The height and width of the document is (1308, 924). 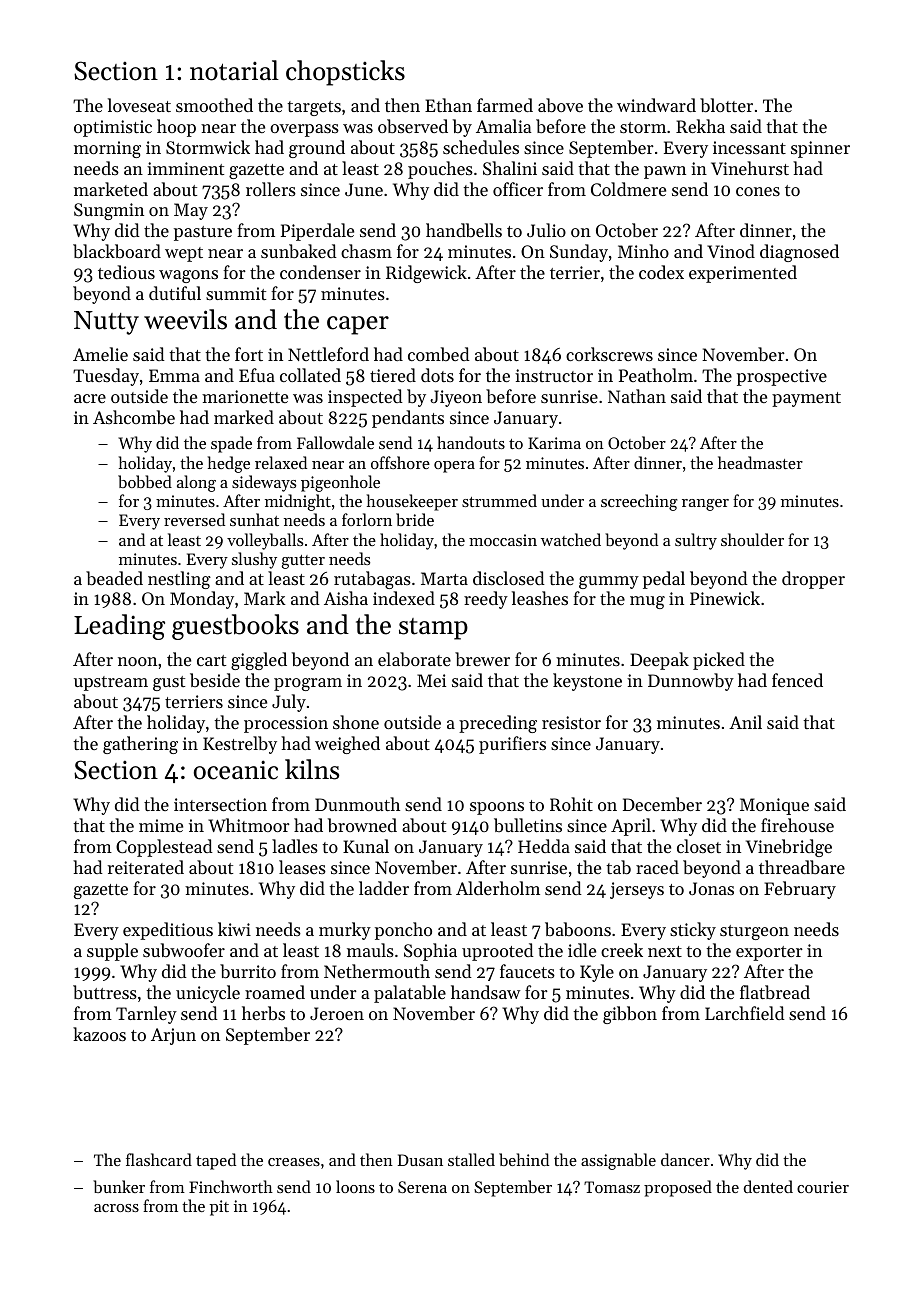 What do you see at coordinates (823, 1187) in the document?
I see `courier` at bounding box center [823, 1187].
